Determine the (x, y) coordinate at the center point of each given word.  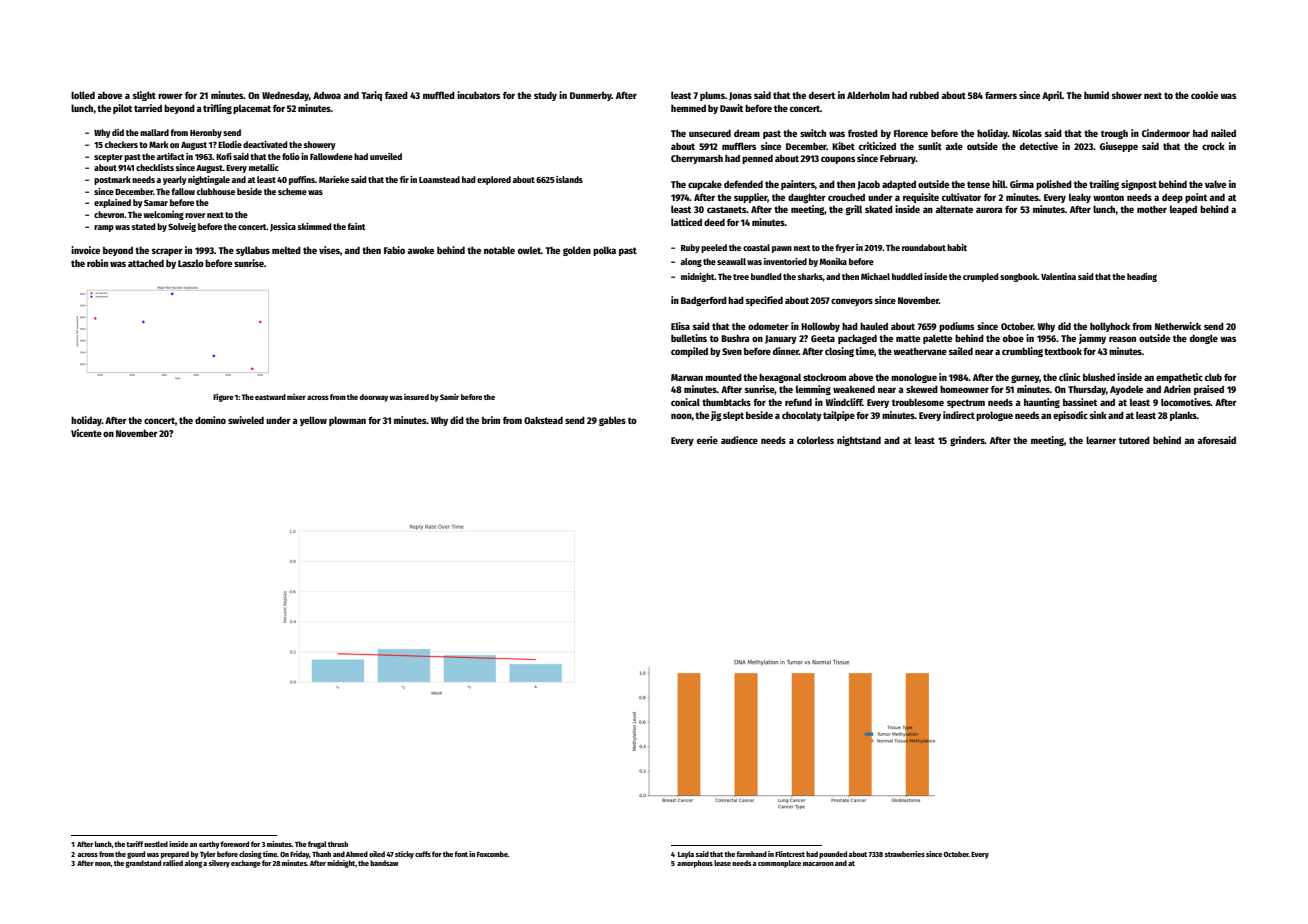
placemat (252, 109)
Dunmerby (591, 96)
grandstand (143, 864)
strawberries (905, 854)
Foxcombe (492, 854)
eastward (270, 397)
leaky (1080, 198)
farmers (1001, 95)
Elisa (680, 326)
